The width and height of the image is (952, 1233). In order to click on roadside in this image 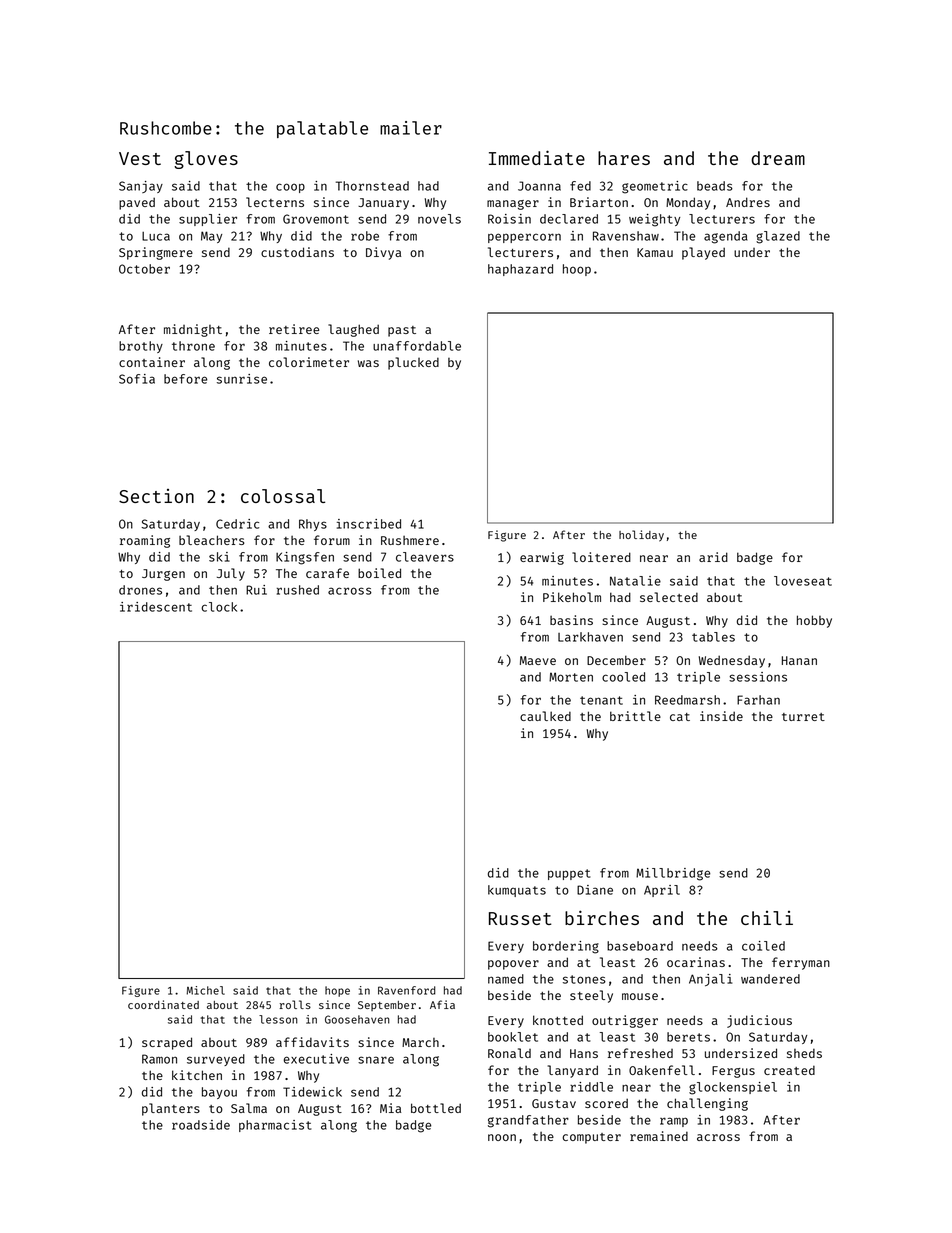, I will do `click(201, 1125)`.
